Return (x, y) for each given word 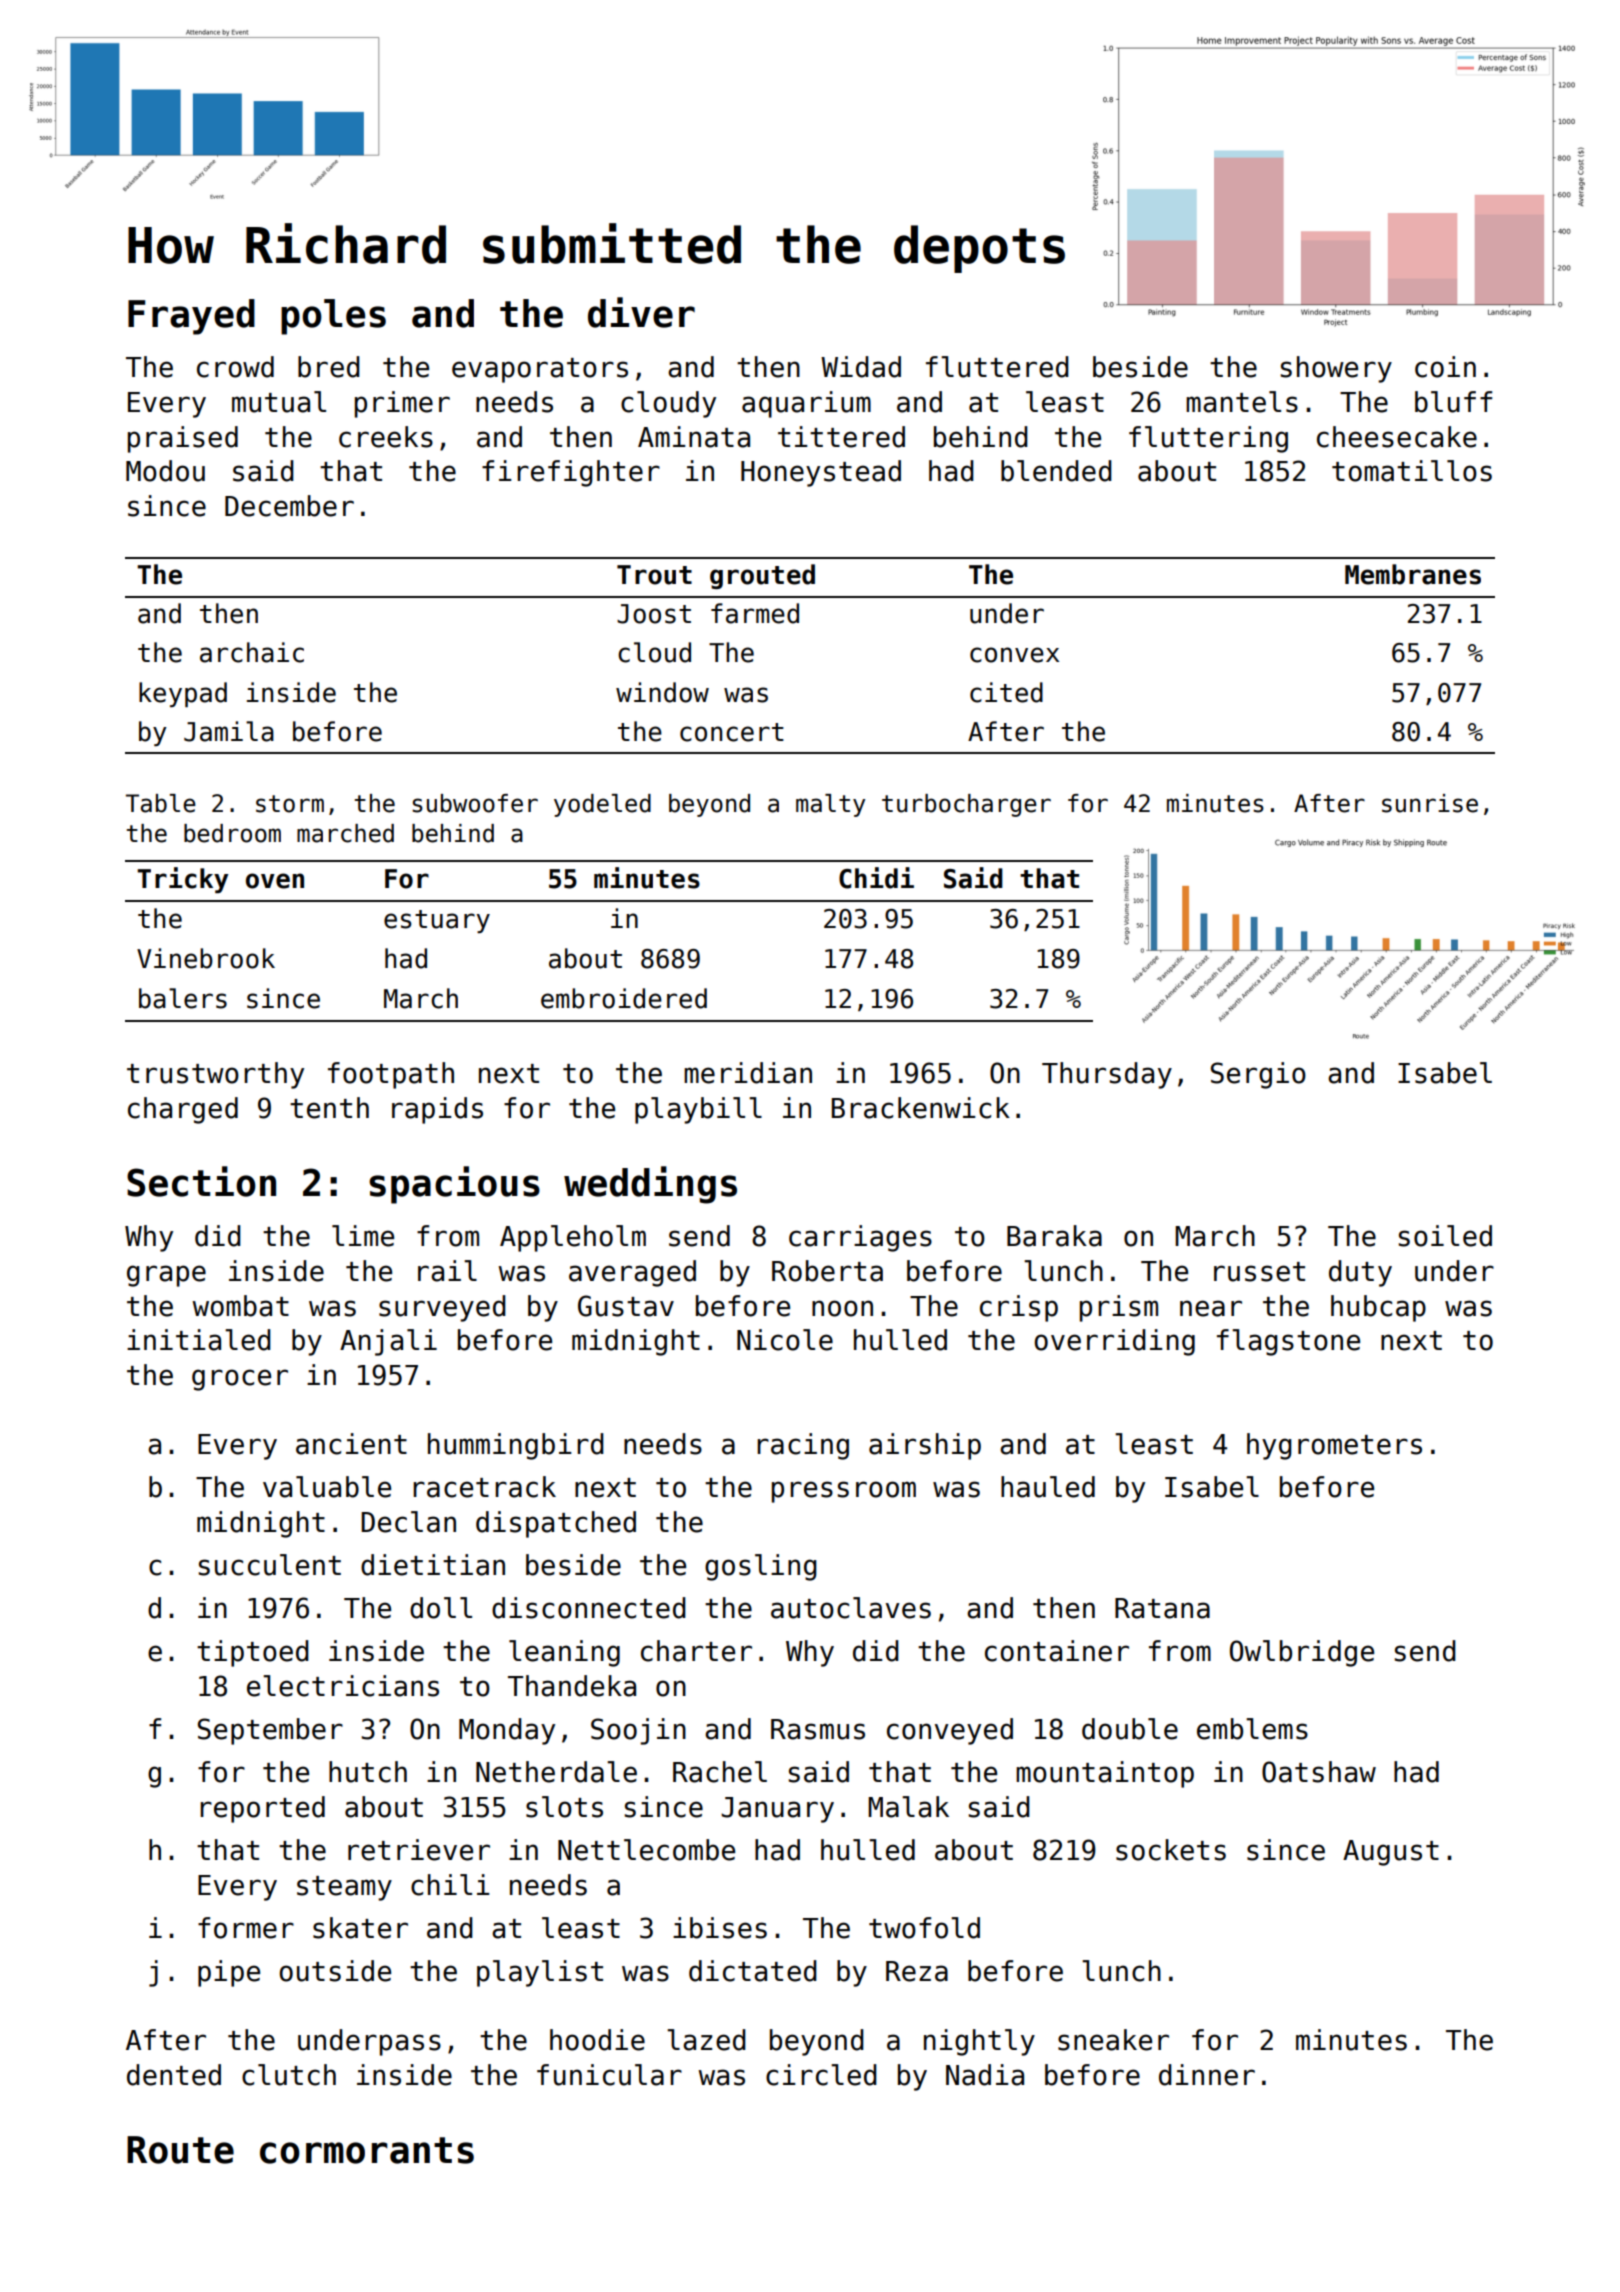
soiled (1445, 1236)
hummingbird (516, 1446)
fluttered (997, 367)
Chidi (876, 878)
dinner (1207, 2075)
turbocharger (966, 805)
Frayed (191, 317)
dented (174, 2075)
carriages (860, 1238)
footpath (391, 1075)
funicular (609, 2075)
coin (1445, 367)
